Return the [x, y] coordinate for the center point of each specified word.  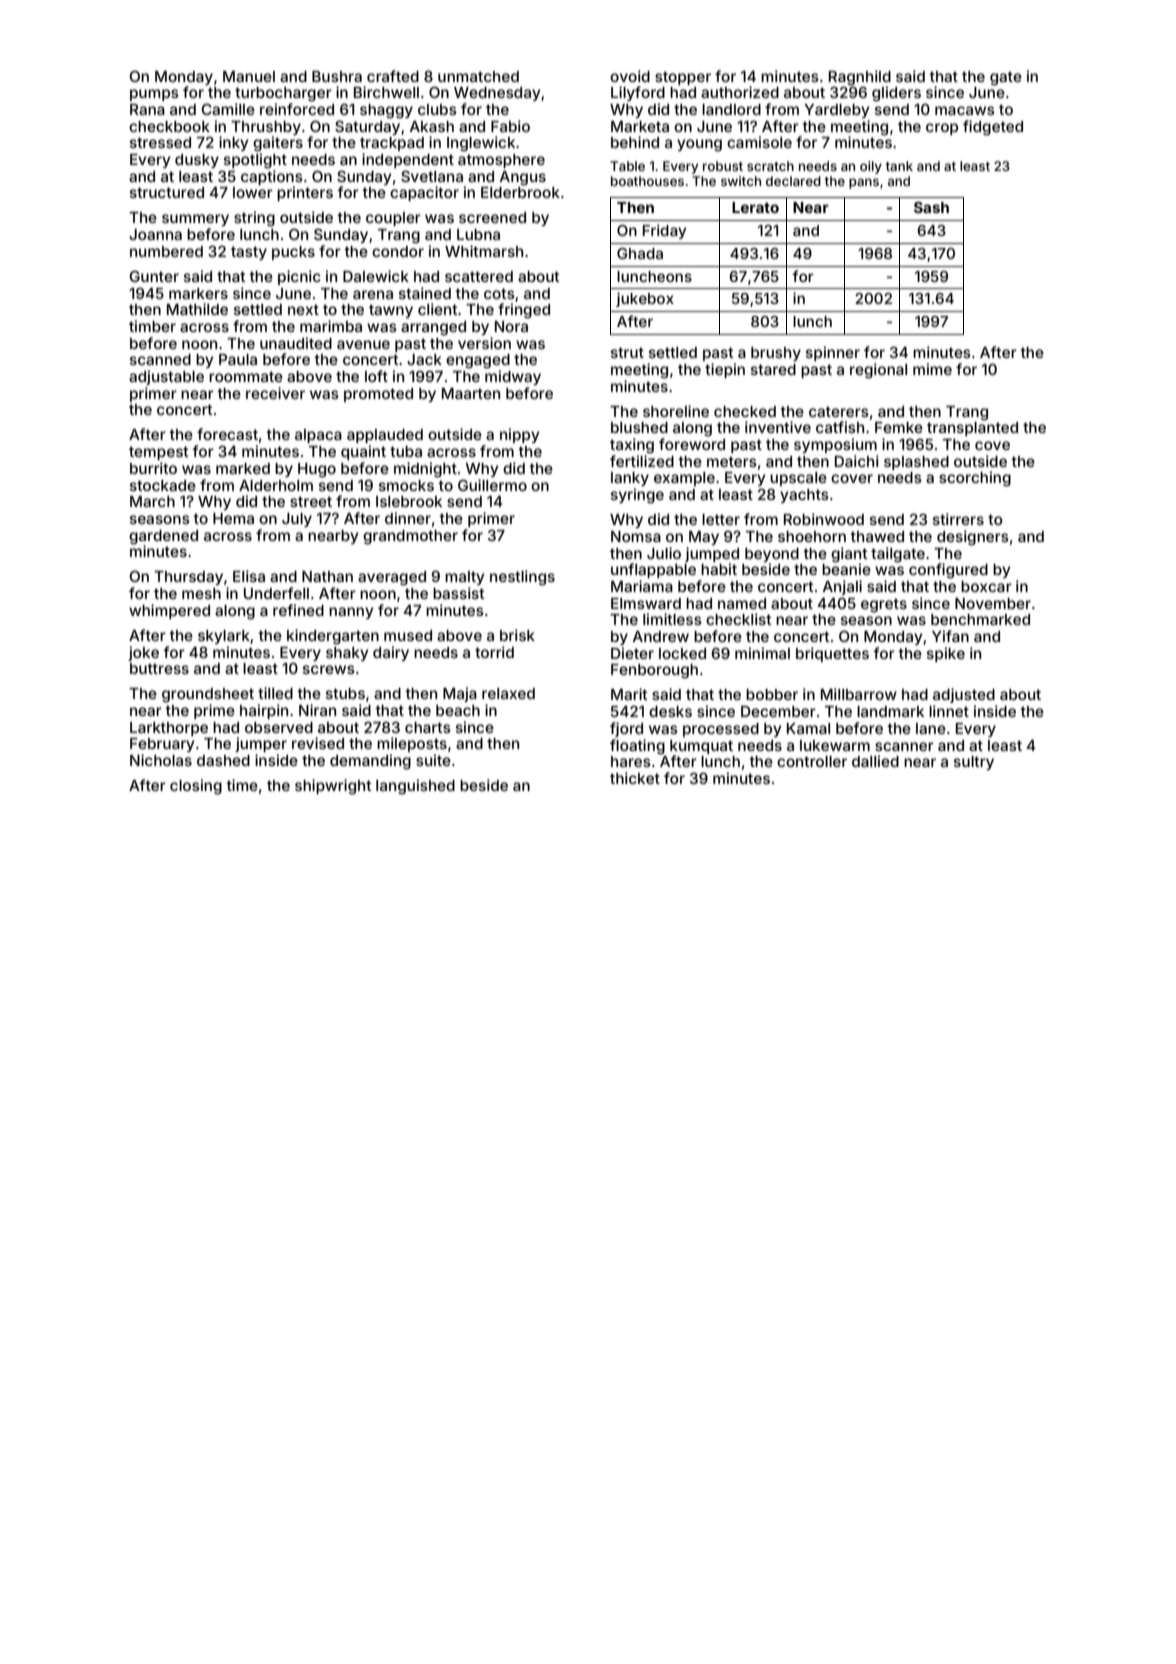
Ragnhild [860, 78]
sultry [974, 763]
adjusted [964, 695]
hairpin [264, 711]
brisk [517, 635]
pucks [293, 253]
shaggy [386, 111]
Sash [931, 207]
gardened [163, 537]
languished [415, 787]
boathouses [647, 181]
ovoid [630, 76]
